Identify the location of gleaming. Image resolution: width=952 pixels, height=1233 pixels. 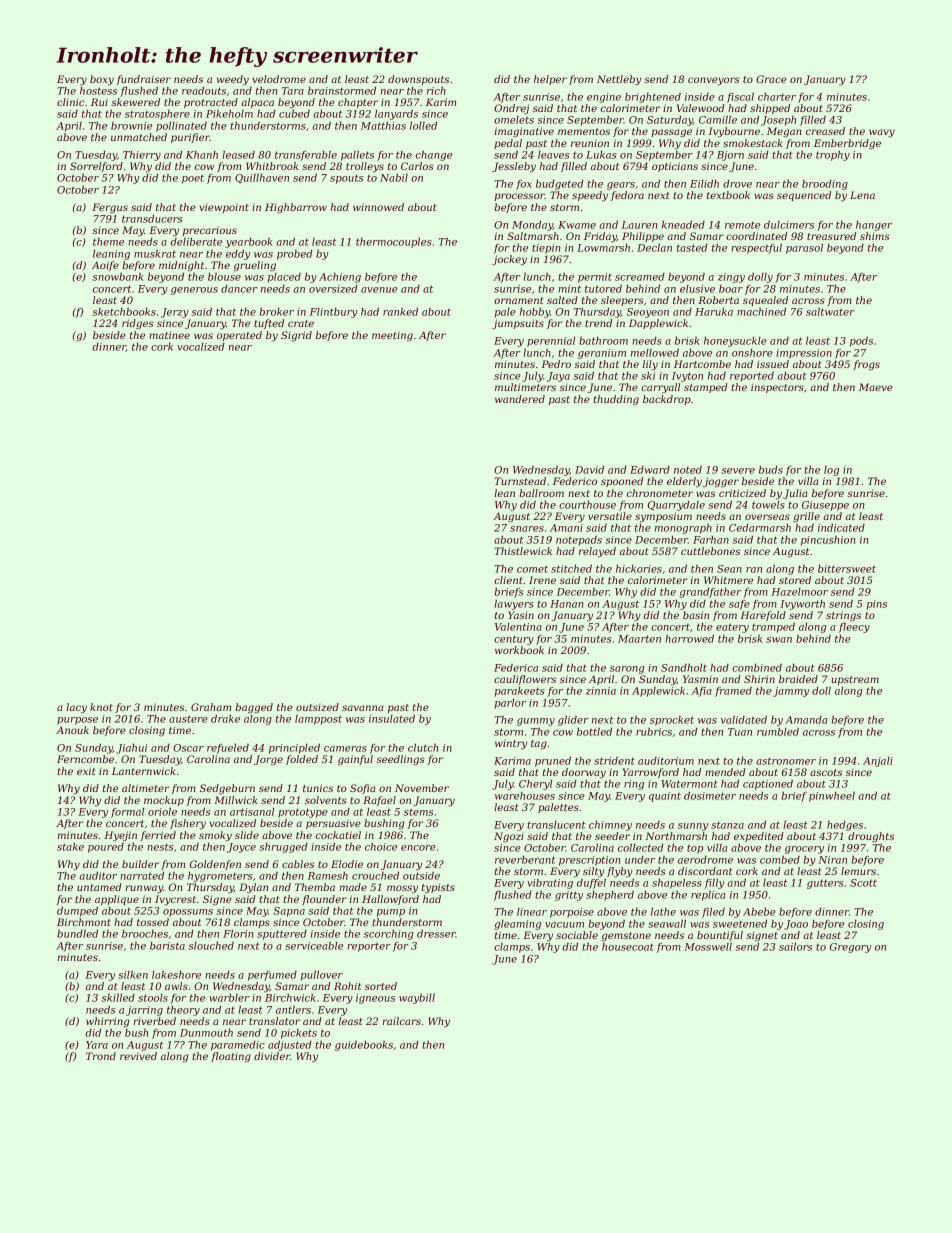
(517, 925).
